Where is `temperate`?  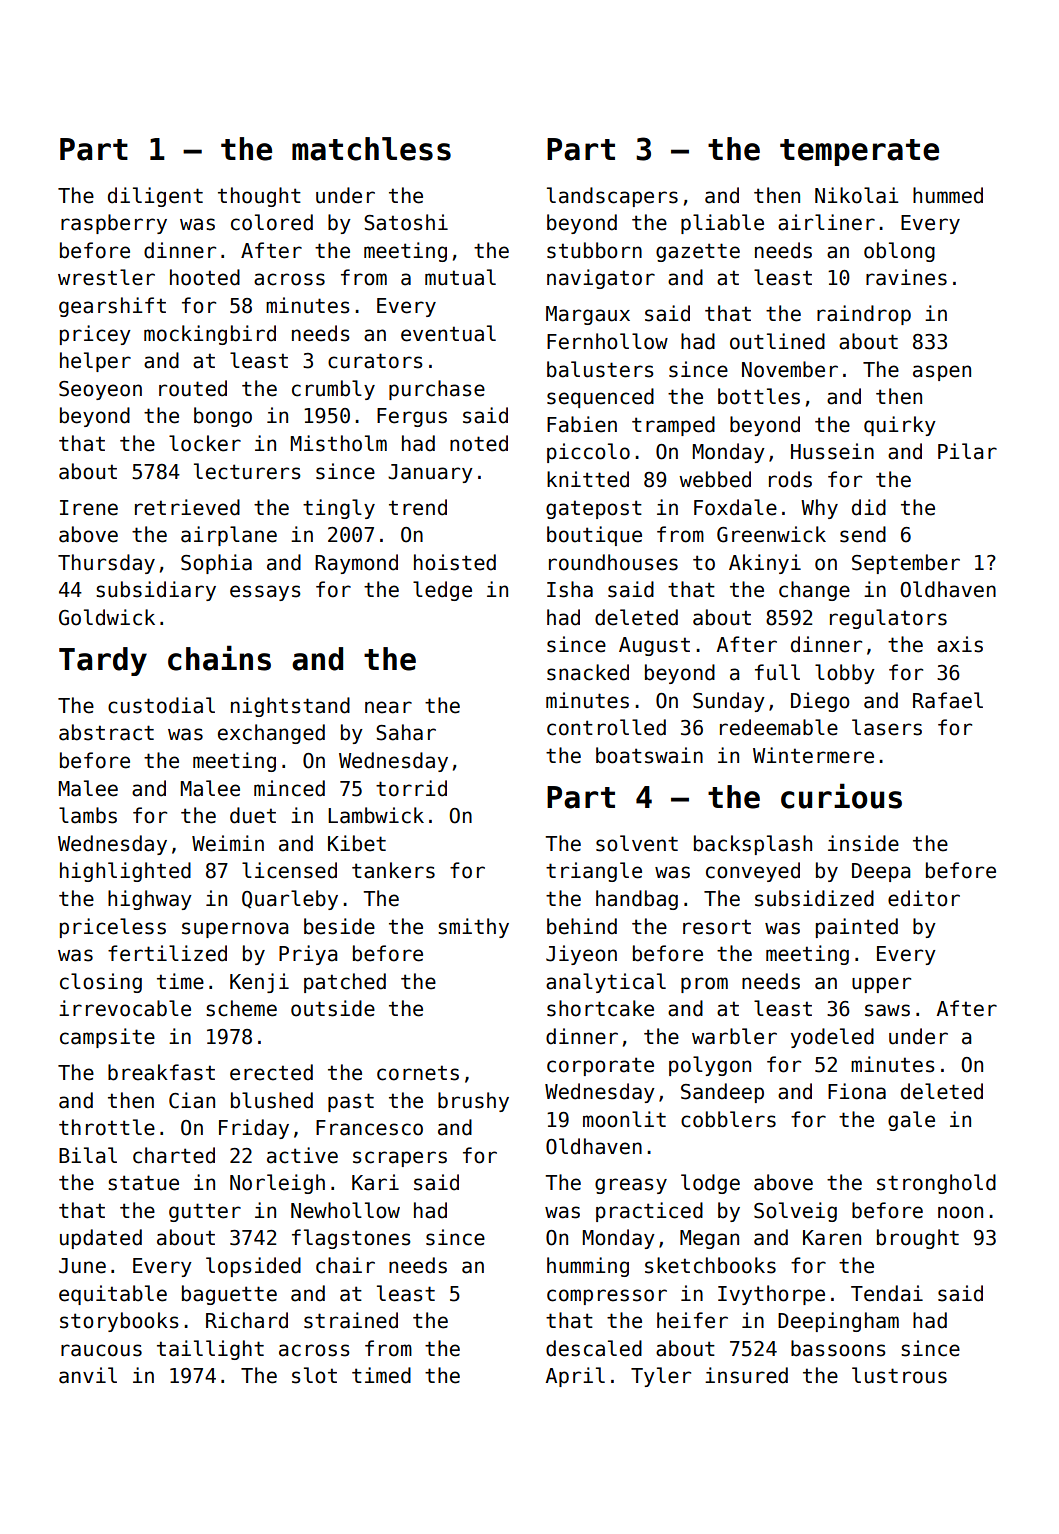 temperate is located at coordinates (859, 152).
